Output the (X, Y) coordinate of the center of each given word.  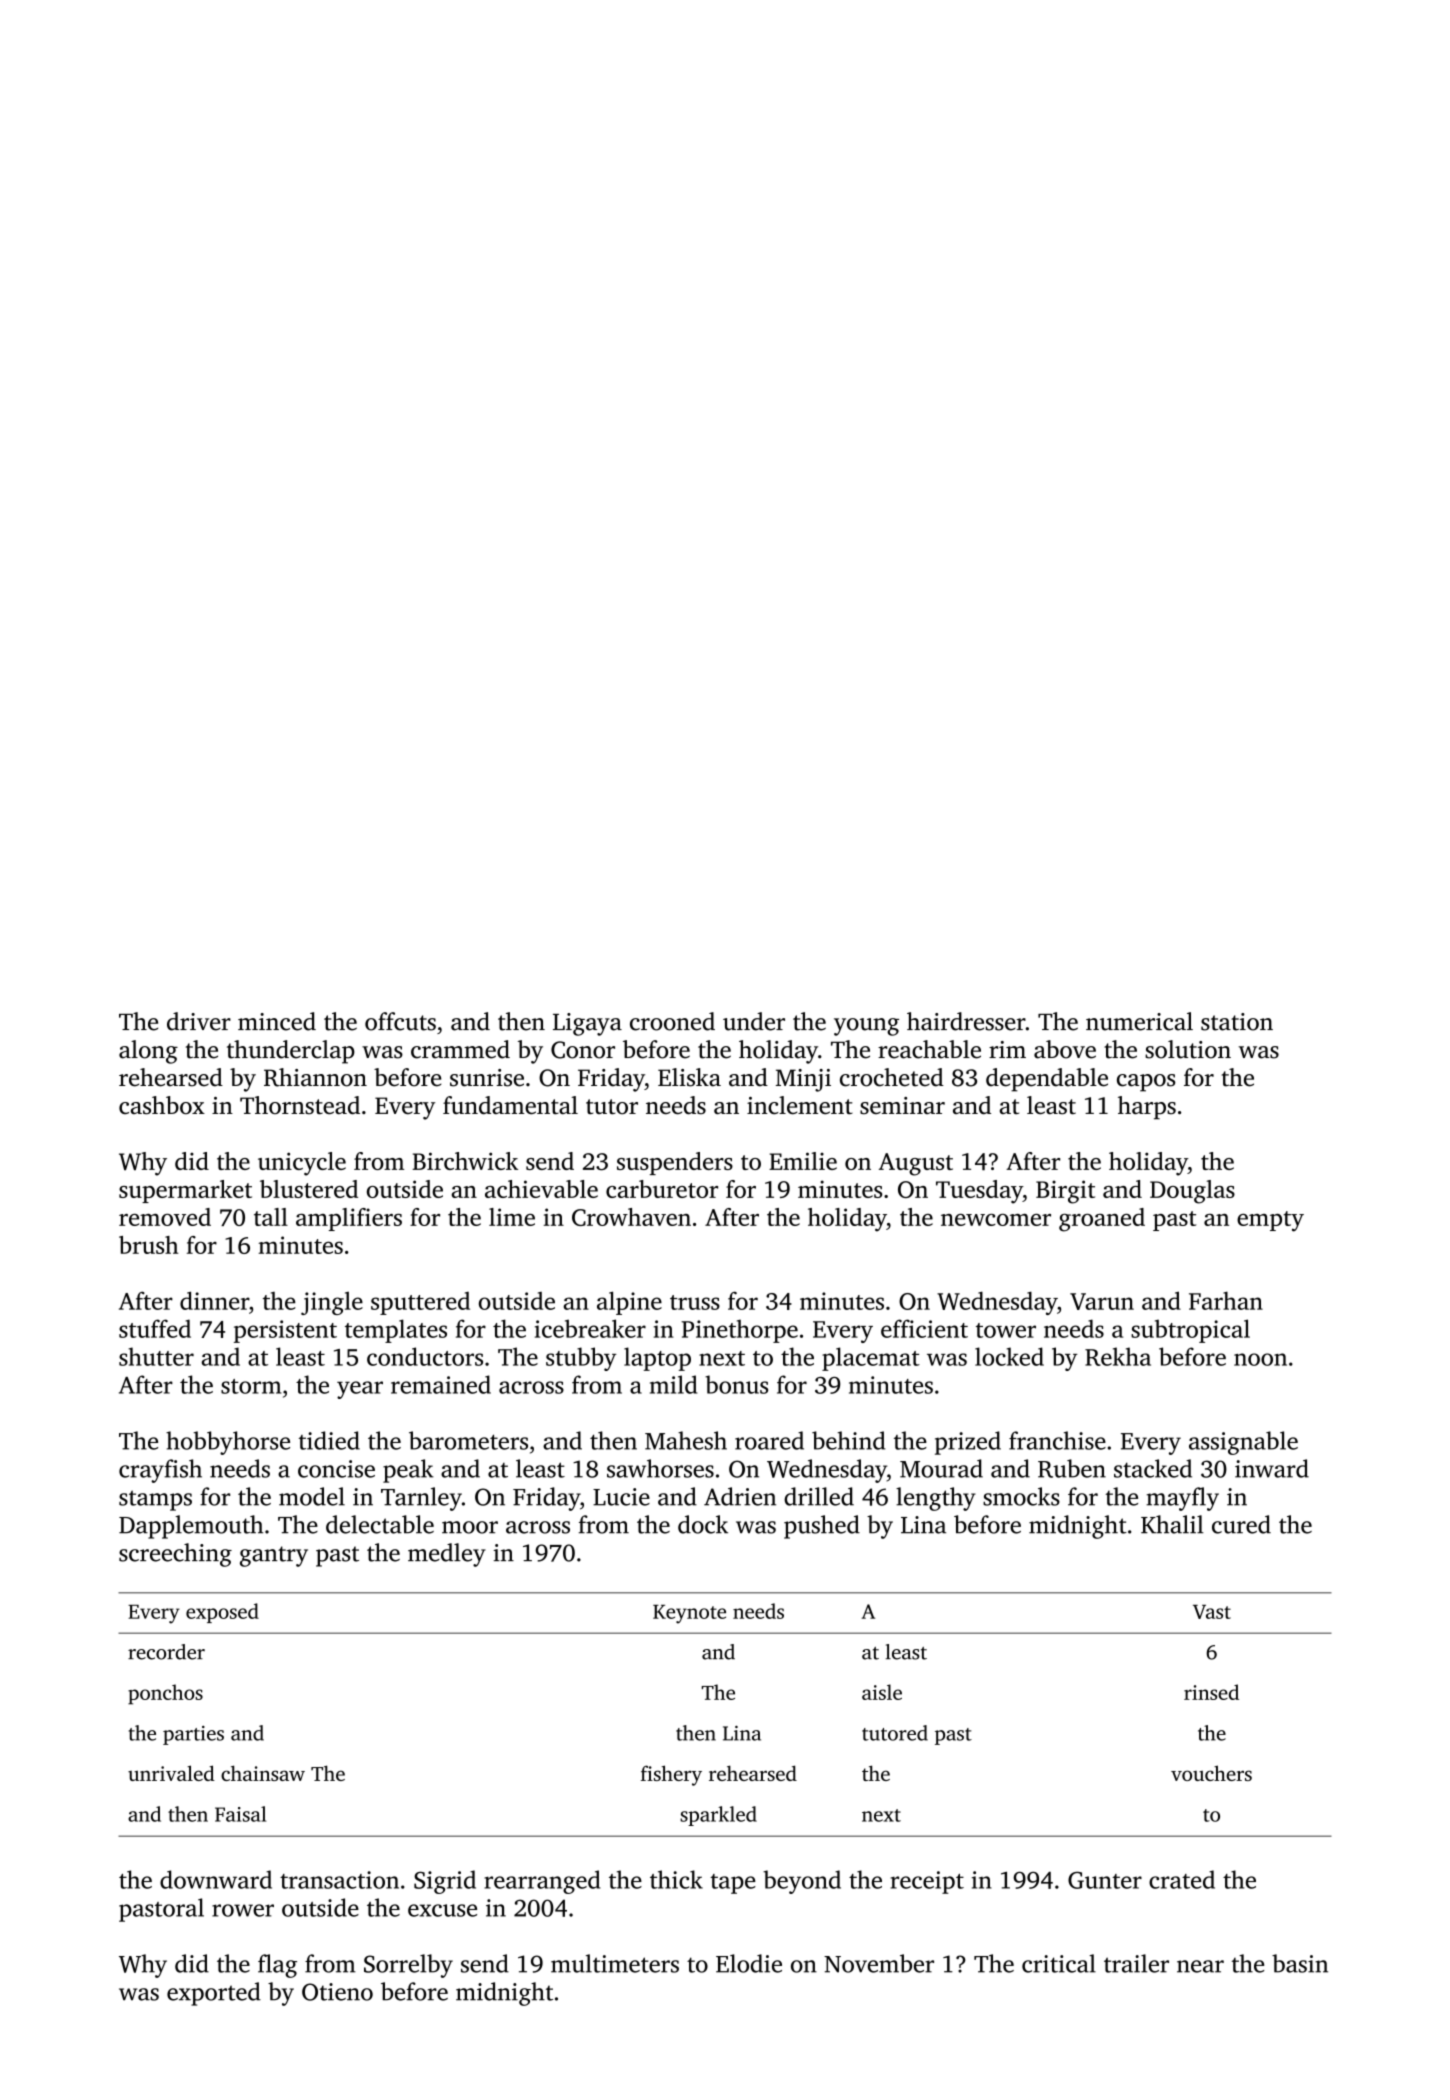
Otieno (337, 1992)
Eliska (689, 1077)
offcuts (400, 1021)
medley (447, 1555)
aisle (882, 1692)
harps (1147, 1108)
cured (1241, 1524)
